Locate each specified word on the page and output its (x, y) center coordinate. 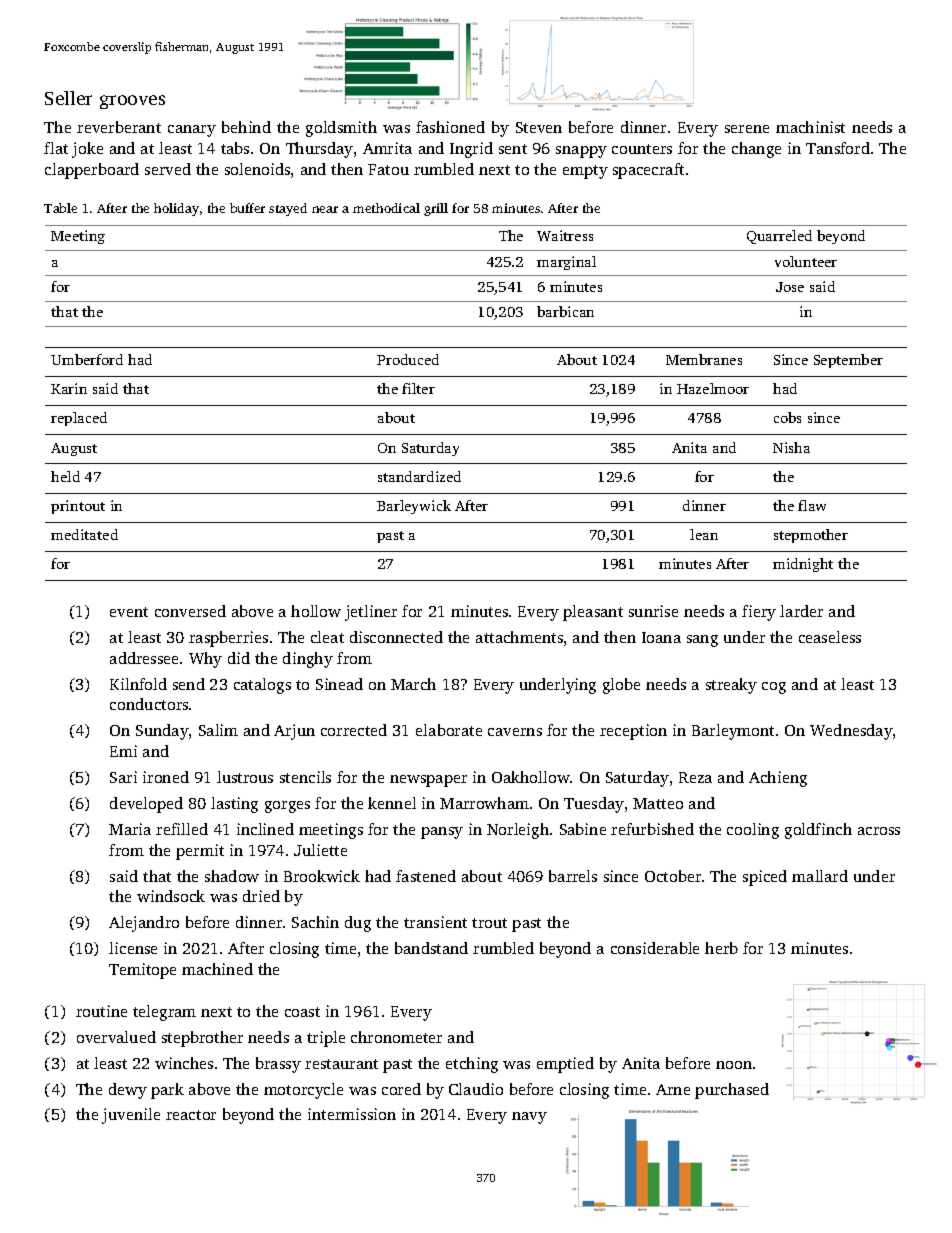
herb (721, 948)
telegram (164, 1013)
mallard (820, 876)
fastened (426, 876)
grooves (132, 102)
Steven (539, 127)
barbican (565, 311)
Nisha (791, 447)
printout (78, 507)
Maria (130, 829)
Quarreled (779, 237)
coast (302, 1012)
